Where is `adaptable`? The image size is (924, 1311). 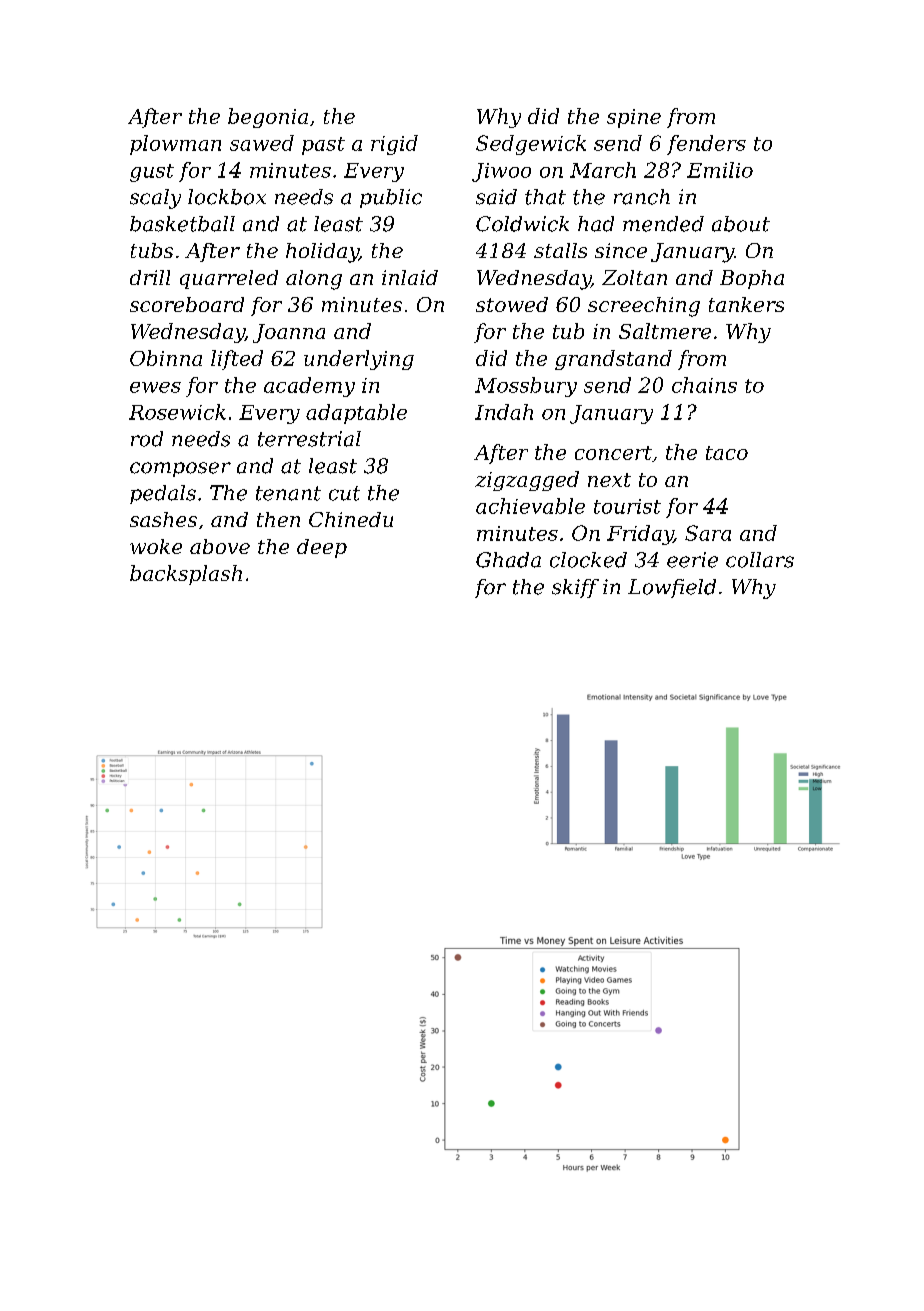 adaptable is located at coordinates (356, 414).
